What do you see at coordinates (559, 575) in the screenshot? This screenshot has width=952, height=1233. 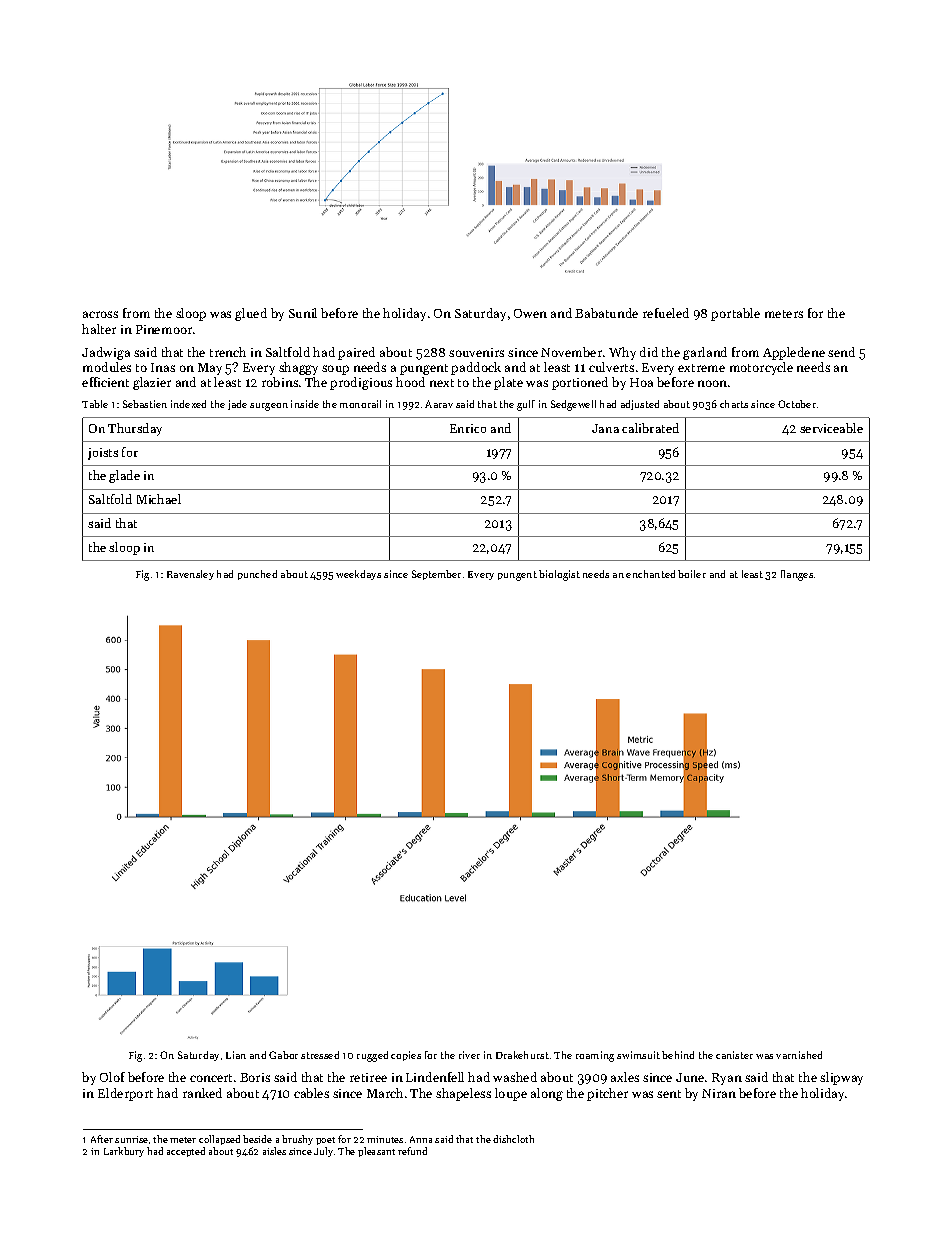 I see `biologist` at bounding box center [559, 575].
